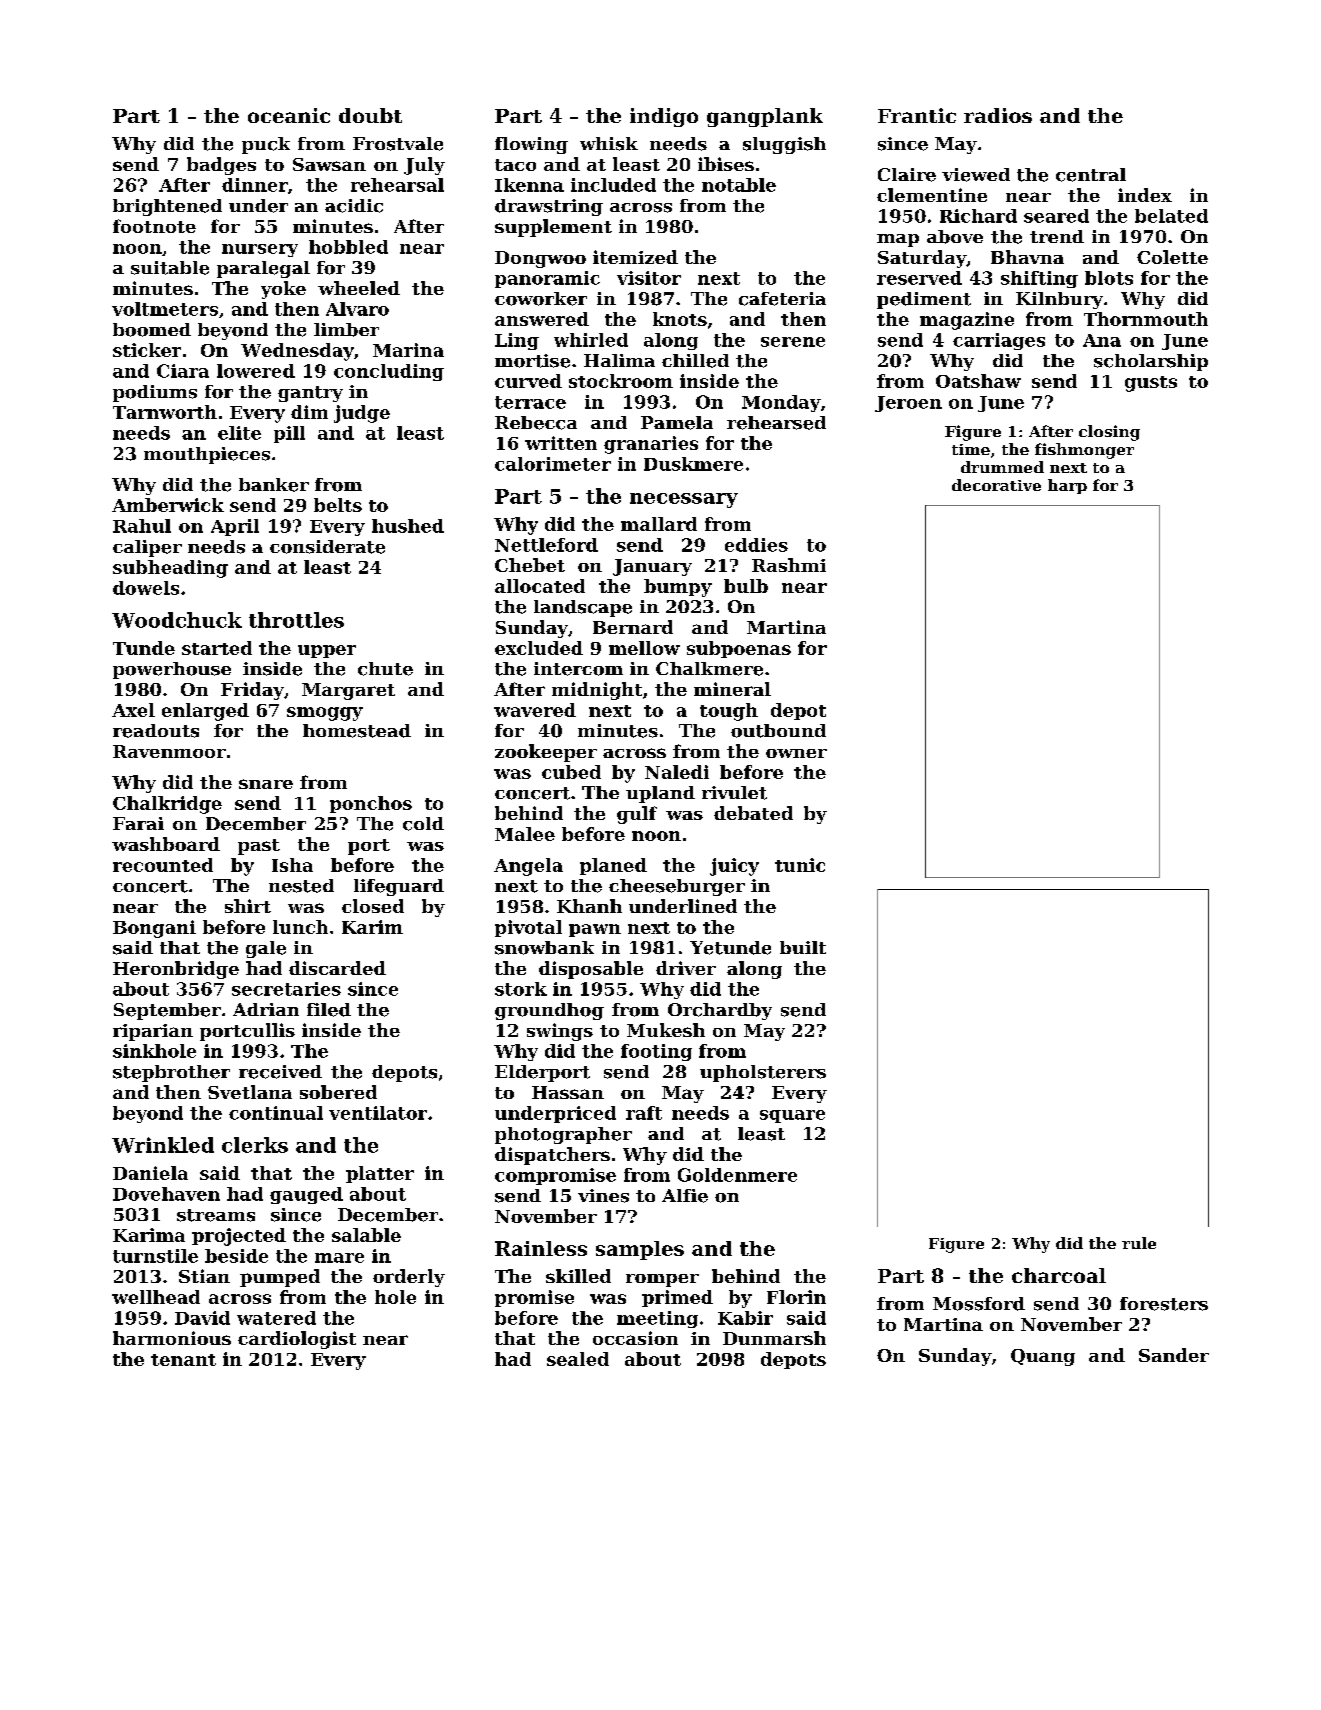 The width and height of the screenshot is (1321, 1710). What do you see at coordinates (578, 1359) in the screenshot?
I see `sealed` at bounding box center [578, 1359].
